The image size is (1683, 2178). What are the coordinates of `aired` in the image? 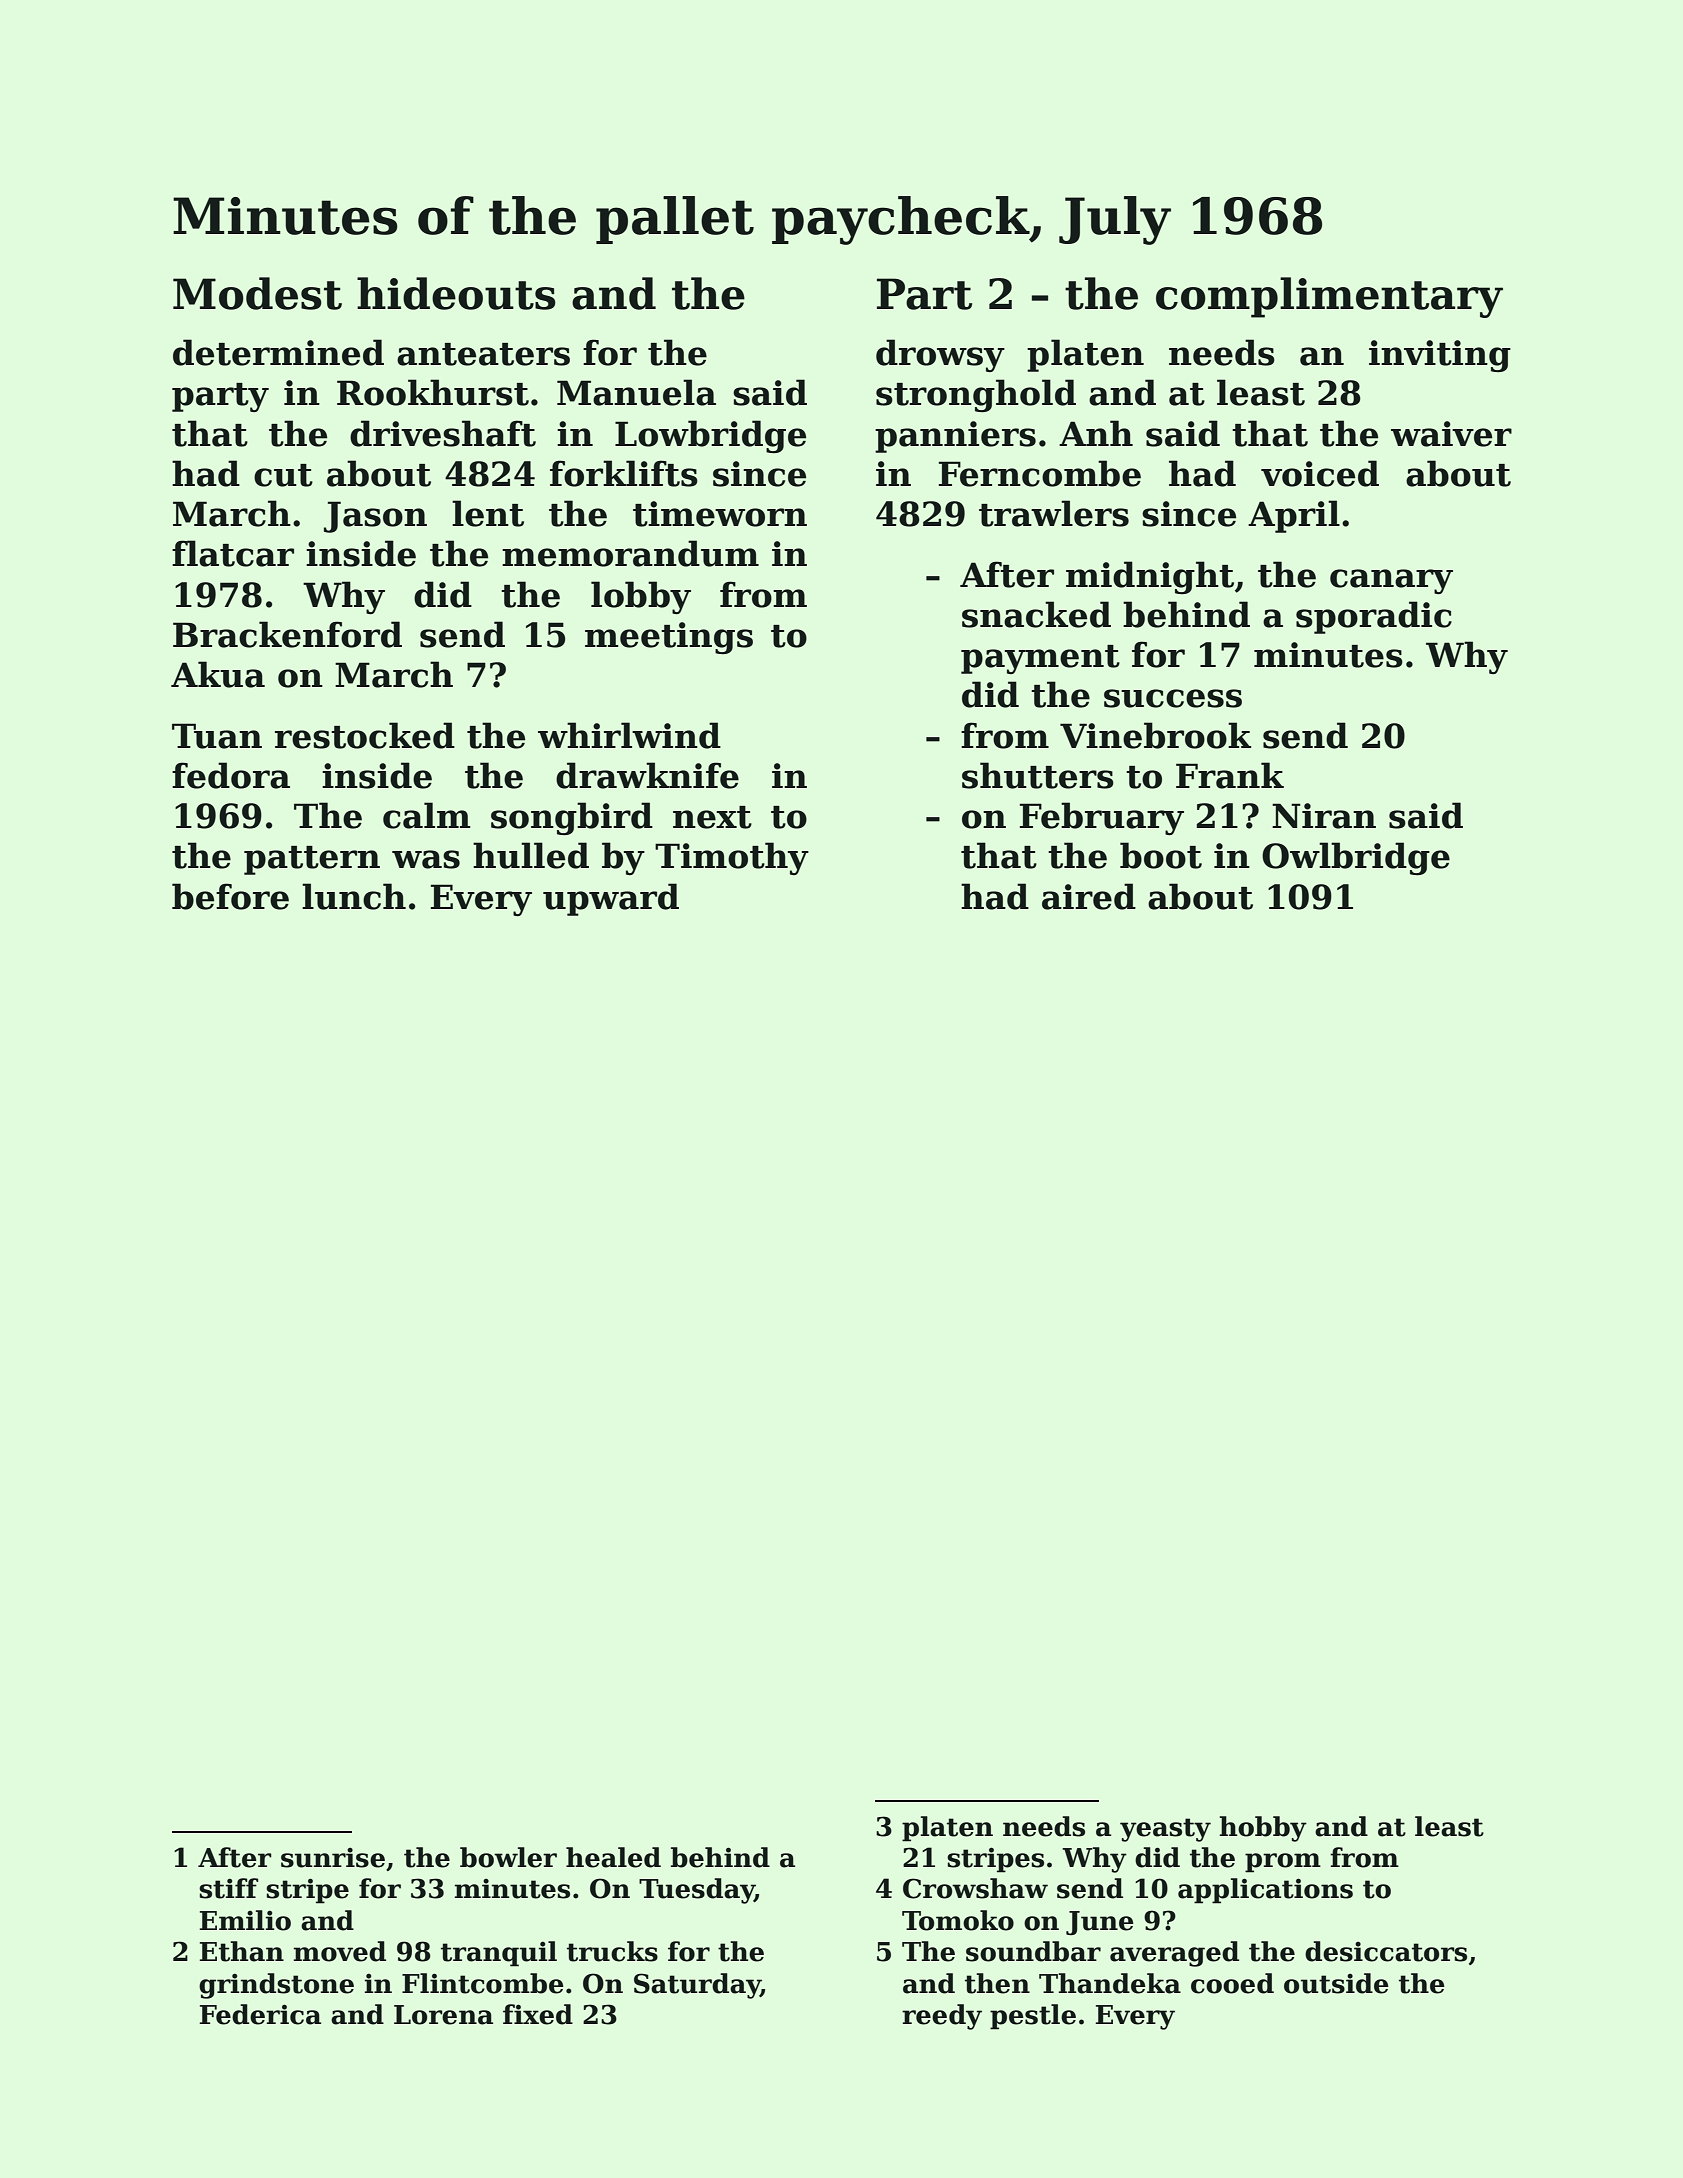 It's located at (1089, 896).
